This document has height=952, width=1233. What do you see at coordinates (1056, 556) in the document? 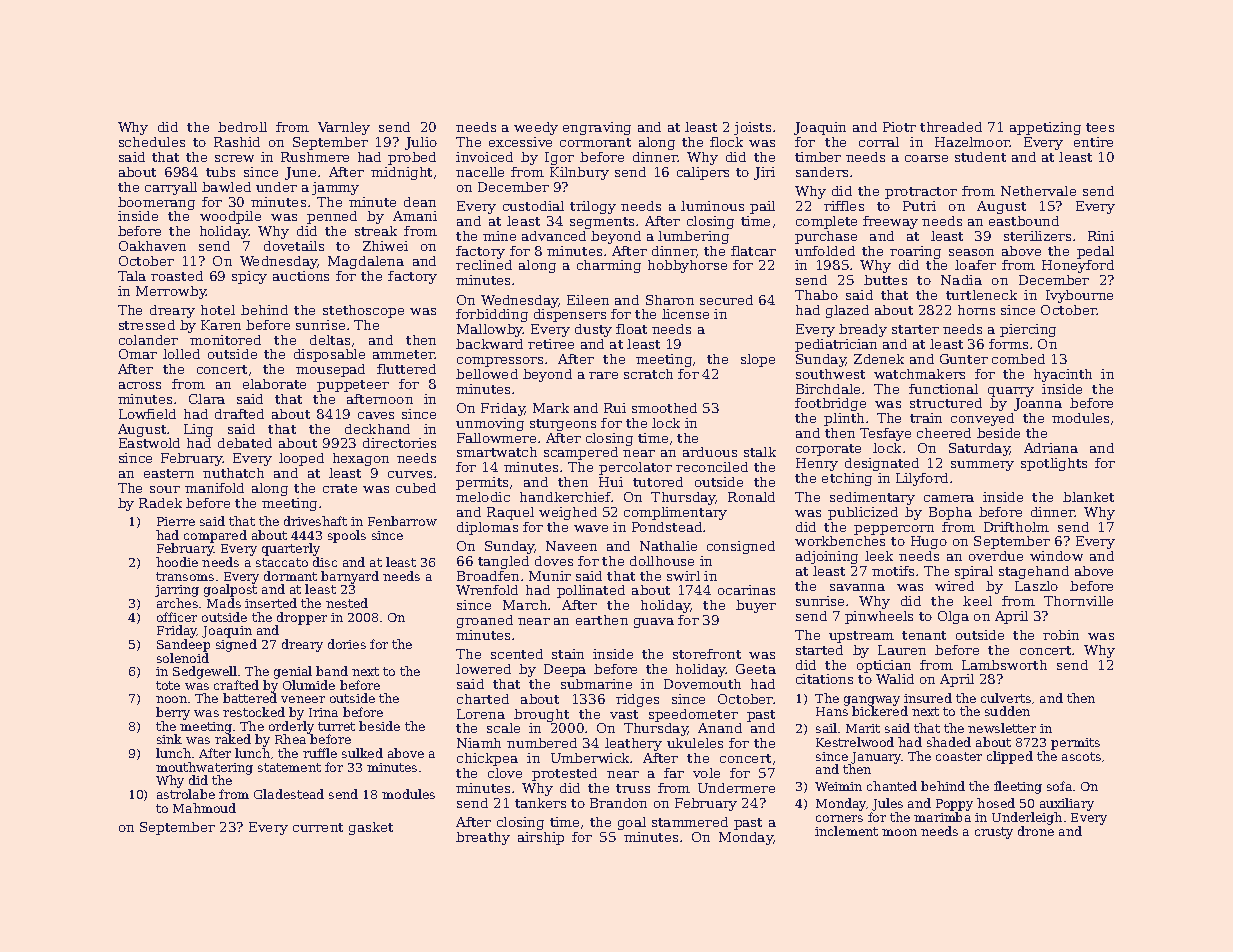
I see `window` at bounding box center [1056, 556].
